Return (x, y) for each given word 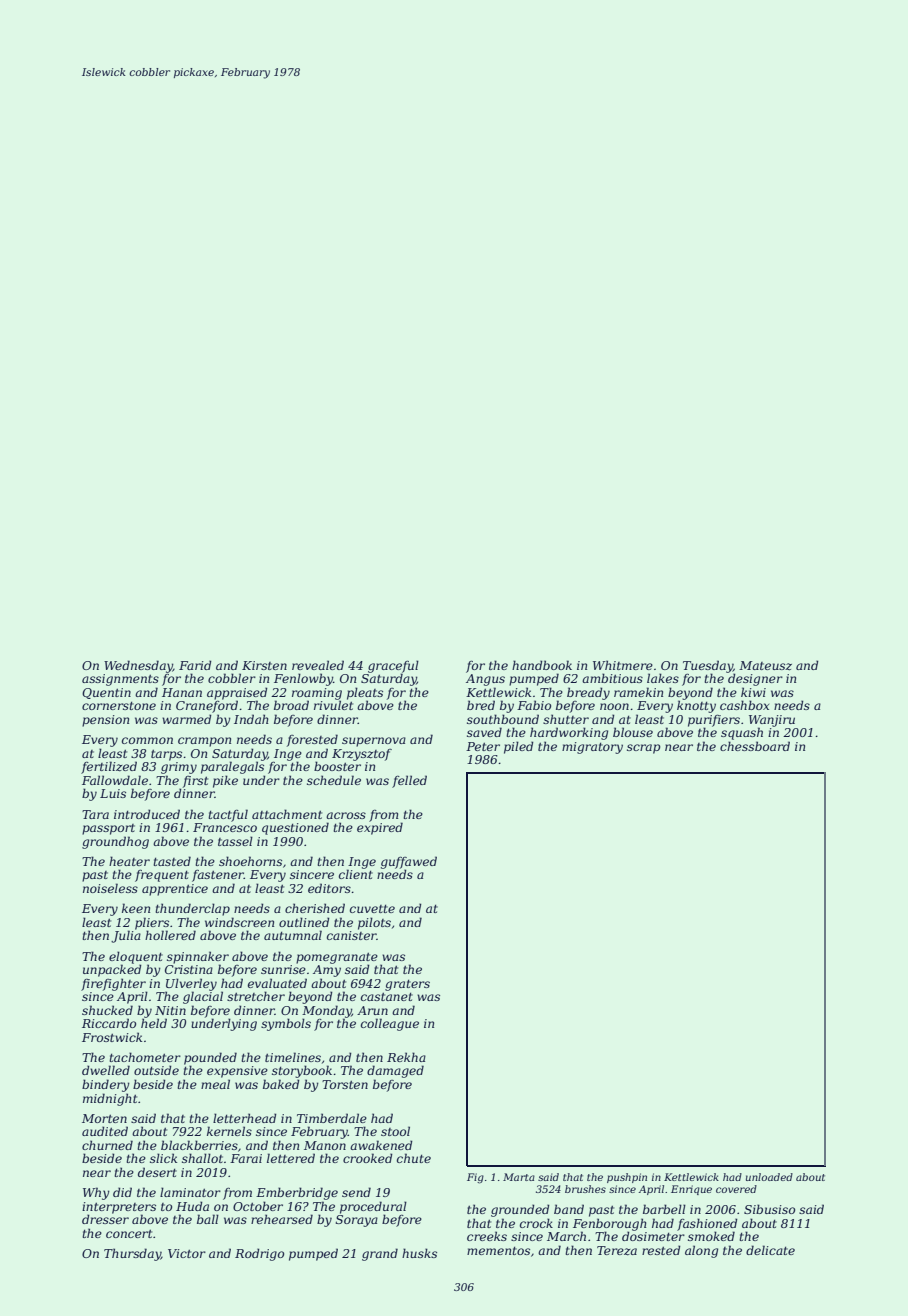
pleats (365, 693)
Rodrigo (259, 1254)
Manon (325, 1145)
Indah (251, 719)
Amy (327, 971)
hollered (170, 935)
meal (215, 1084)
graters (407, 985)
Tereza (617, 1250)
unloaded (769, 1177)
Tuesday (708, 666)
